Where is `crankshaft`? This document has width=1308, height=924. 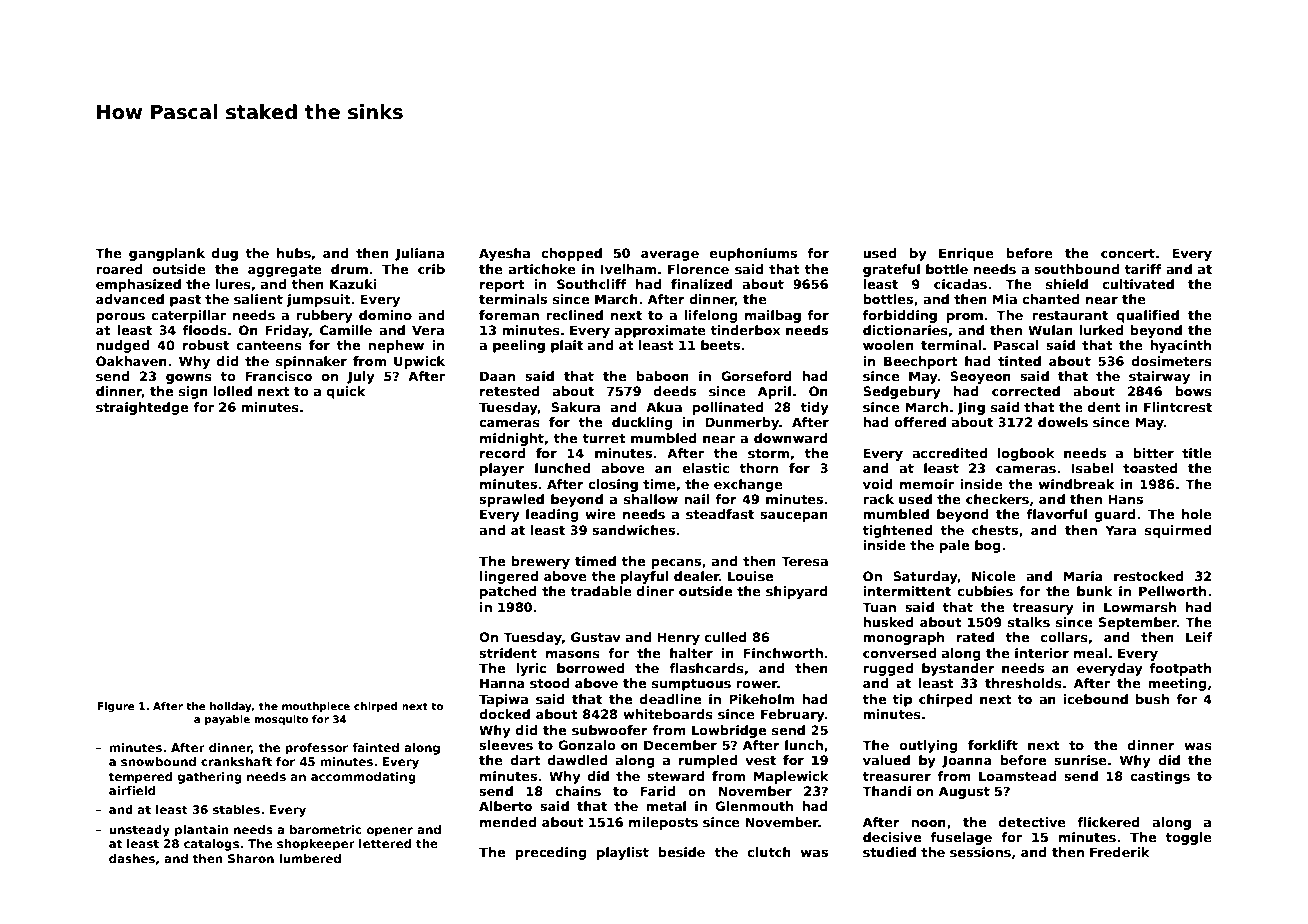 crankshaft is located at coordinates (236, 761).
